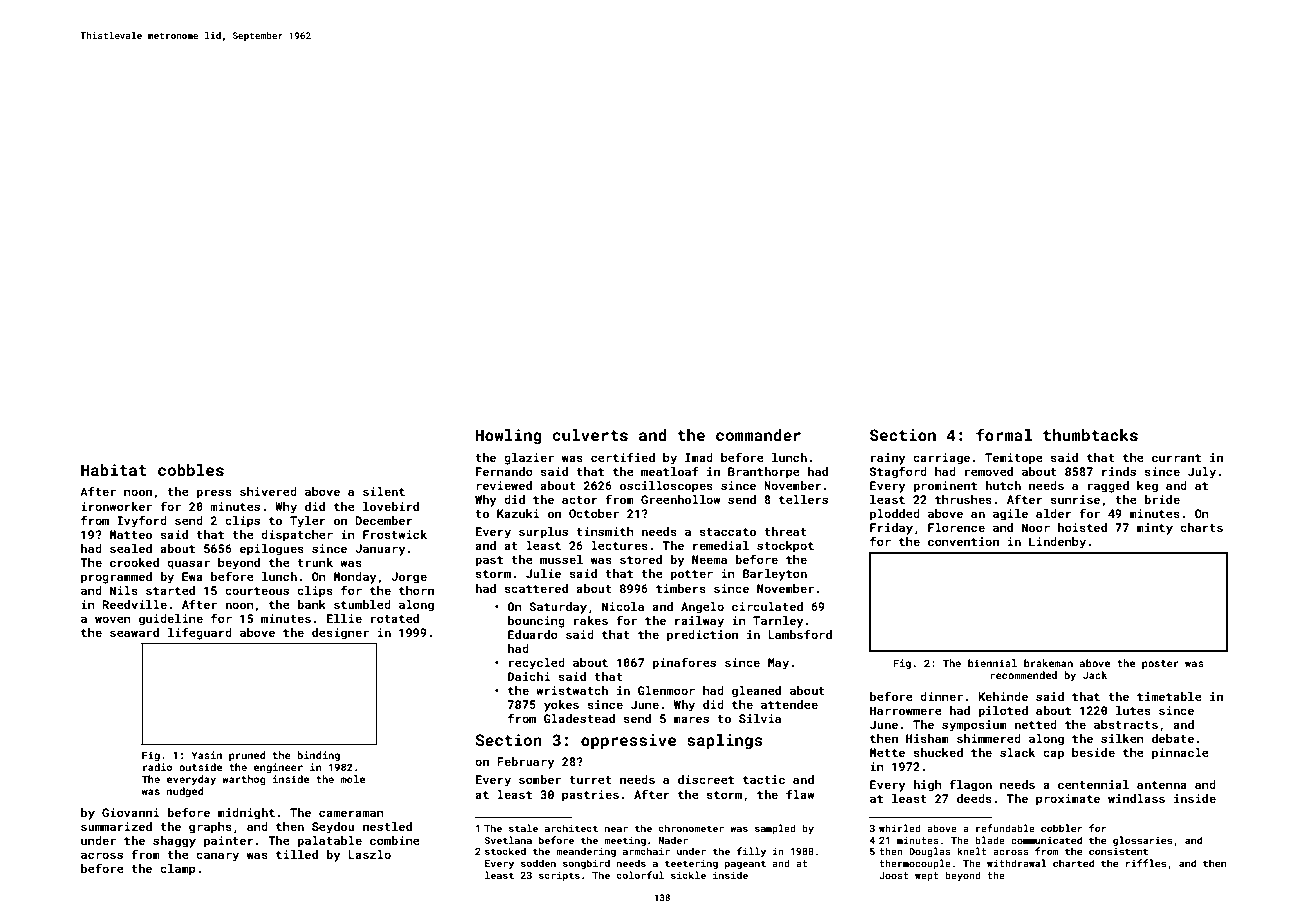  What do you see at coordinates (178, 870) in the page?
I see `clamp` at bounding box center [178, 870].
